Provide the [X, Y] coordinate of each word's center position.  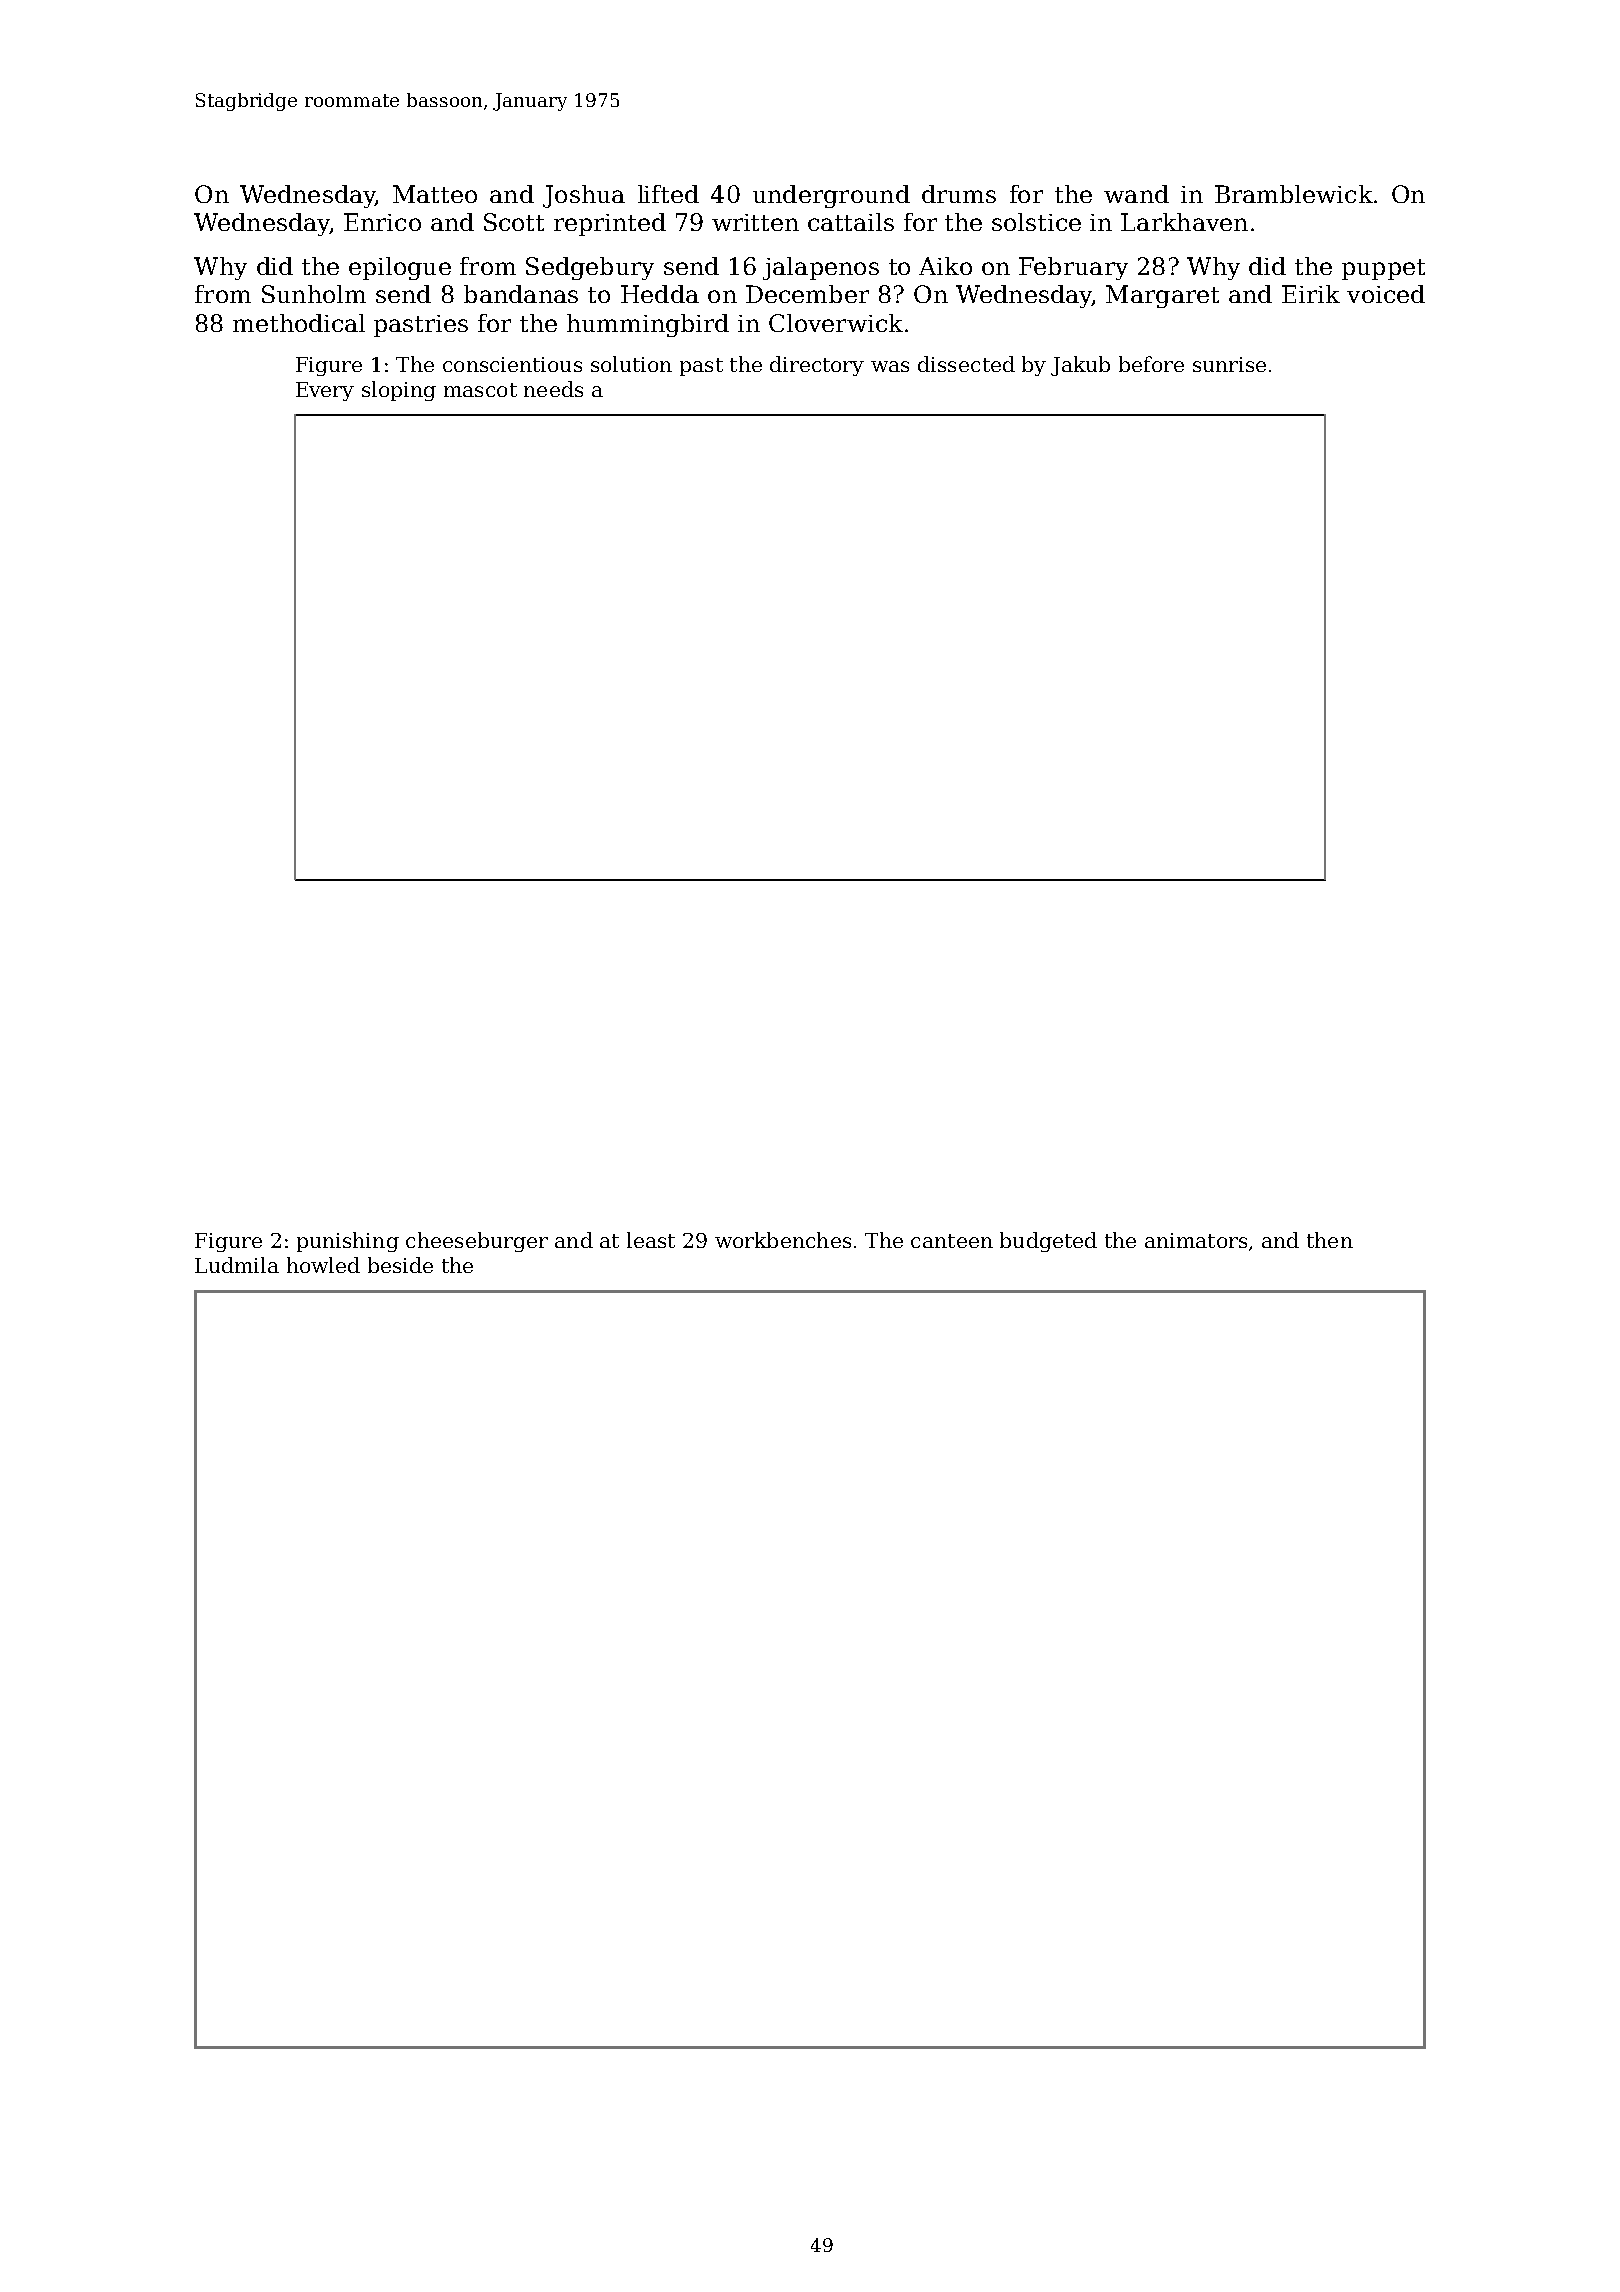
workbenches [783, 1240]
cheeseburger [477, 1242]
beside [400, 1265]
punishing [348, 1242]
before [1151, 364]
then [1330, 1240]
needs [553, 389]
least [651, 1240]
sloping [399, 391]
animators [1196, 1240]
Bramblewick [1294, 194]
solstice [1036, 222]
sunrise [1229, 364]
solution [631, 364]
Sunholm [314, 294]
